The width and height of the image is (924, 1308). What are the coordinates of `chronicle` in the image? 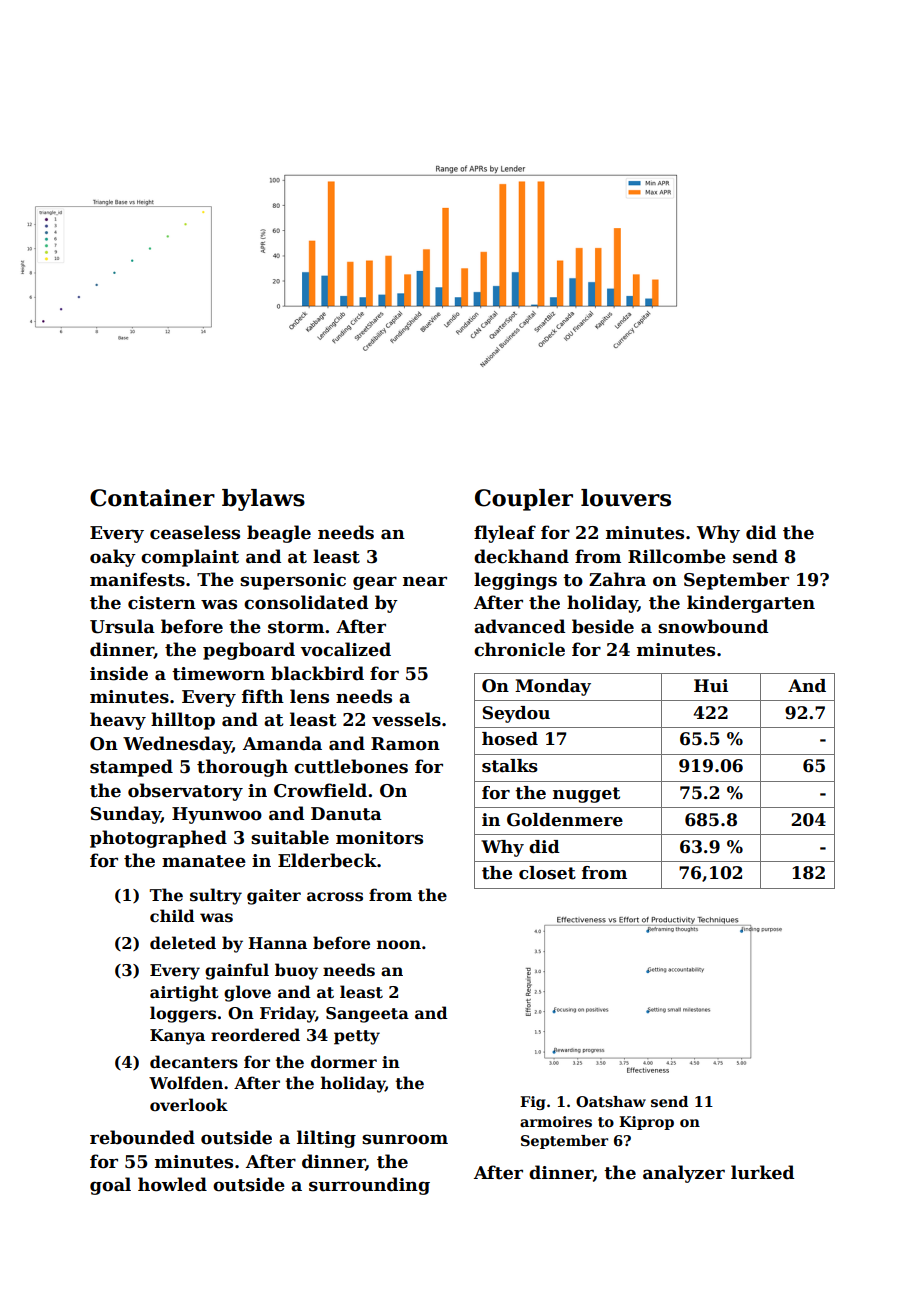 It's located at (519, 649).
